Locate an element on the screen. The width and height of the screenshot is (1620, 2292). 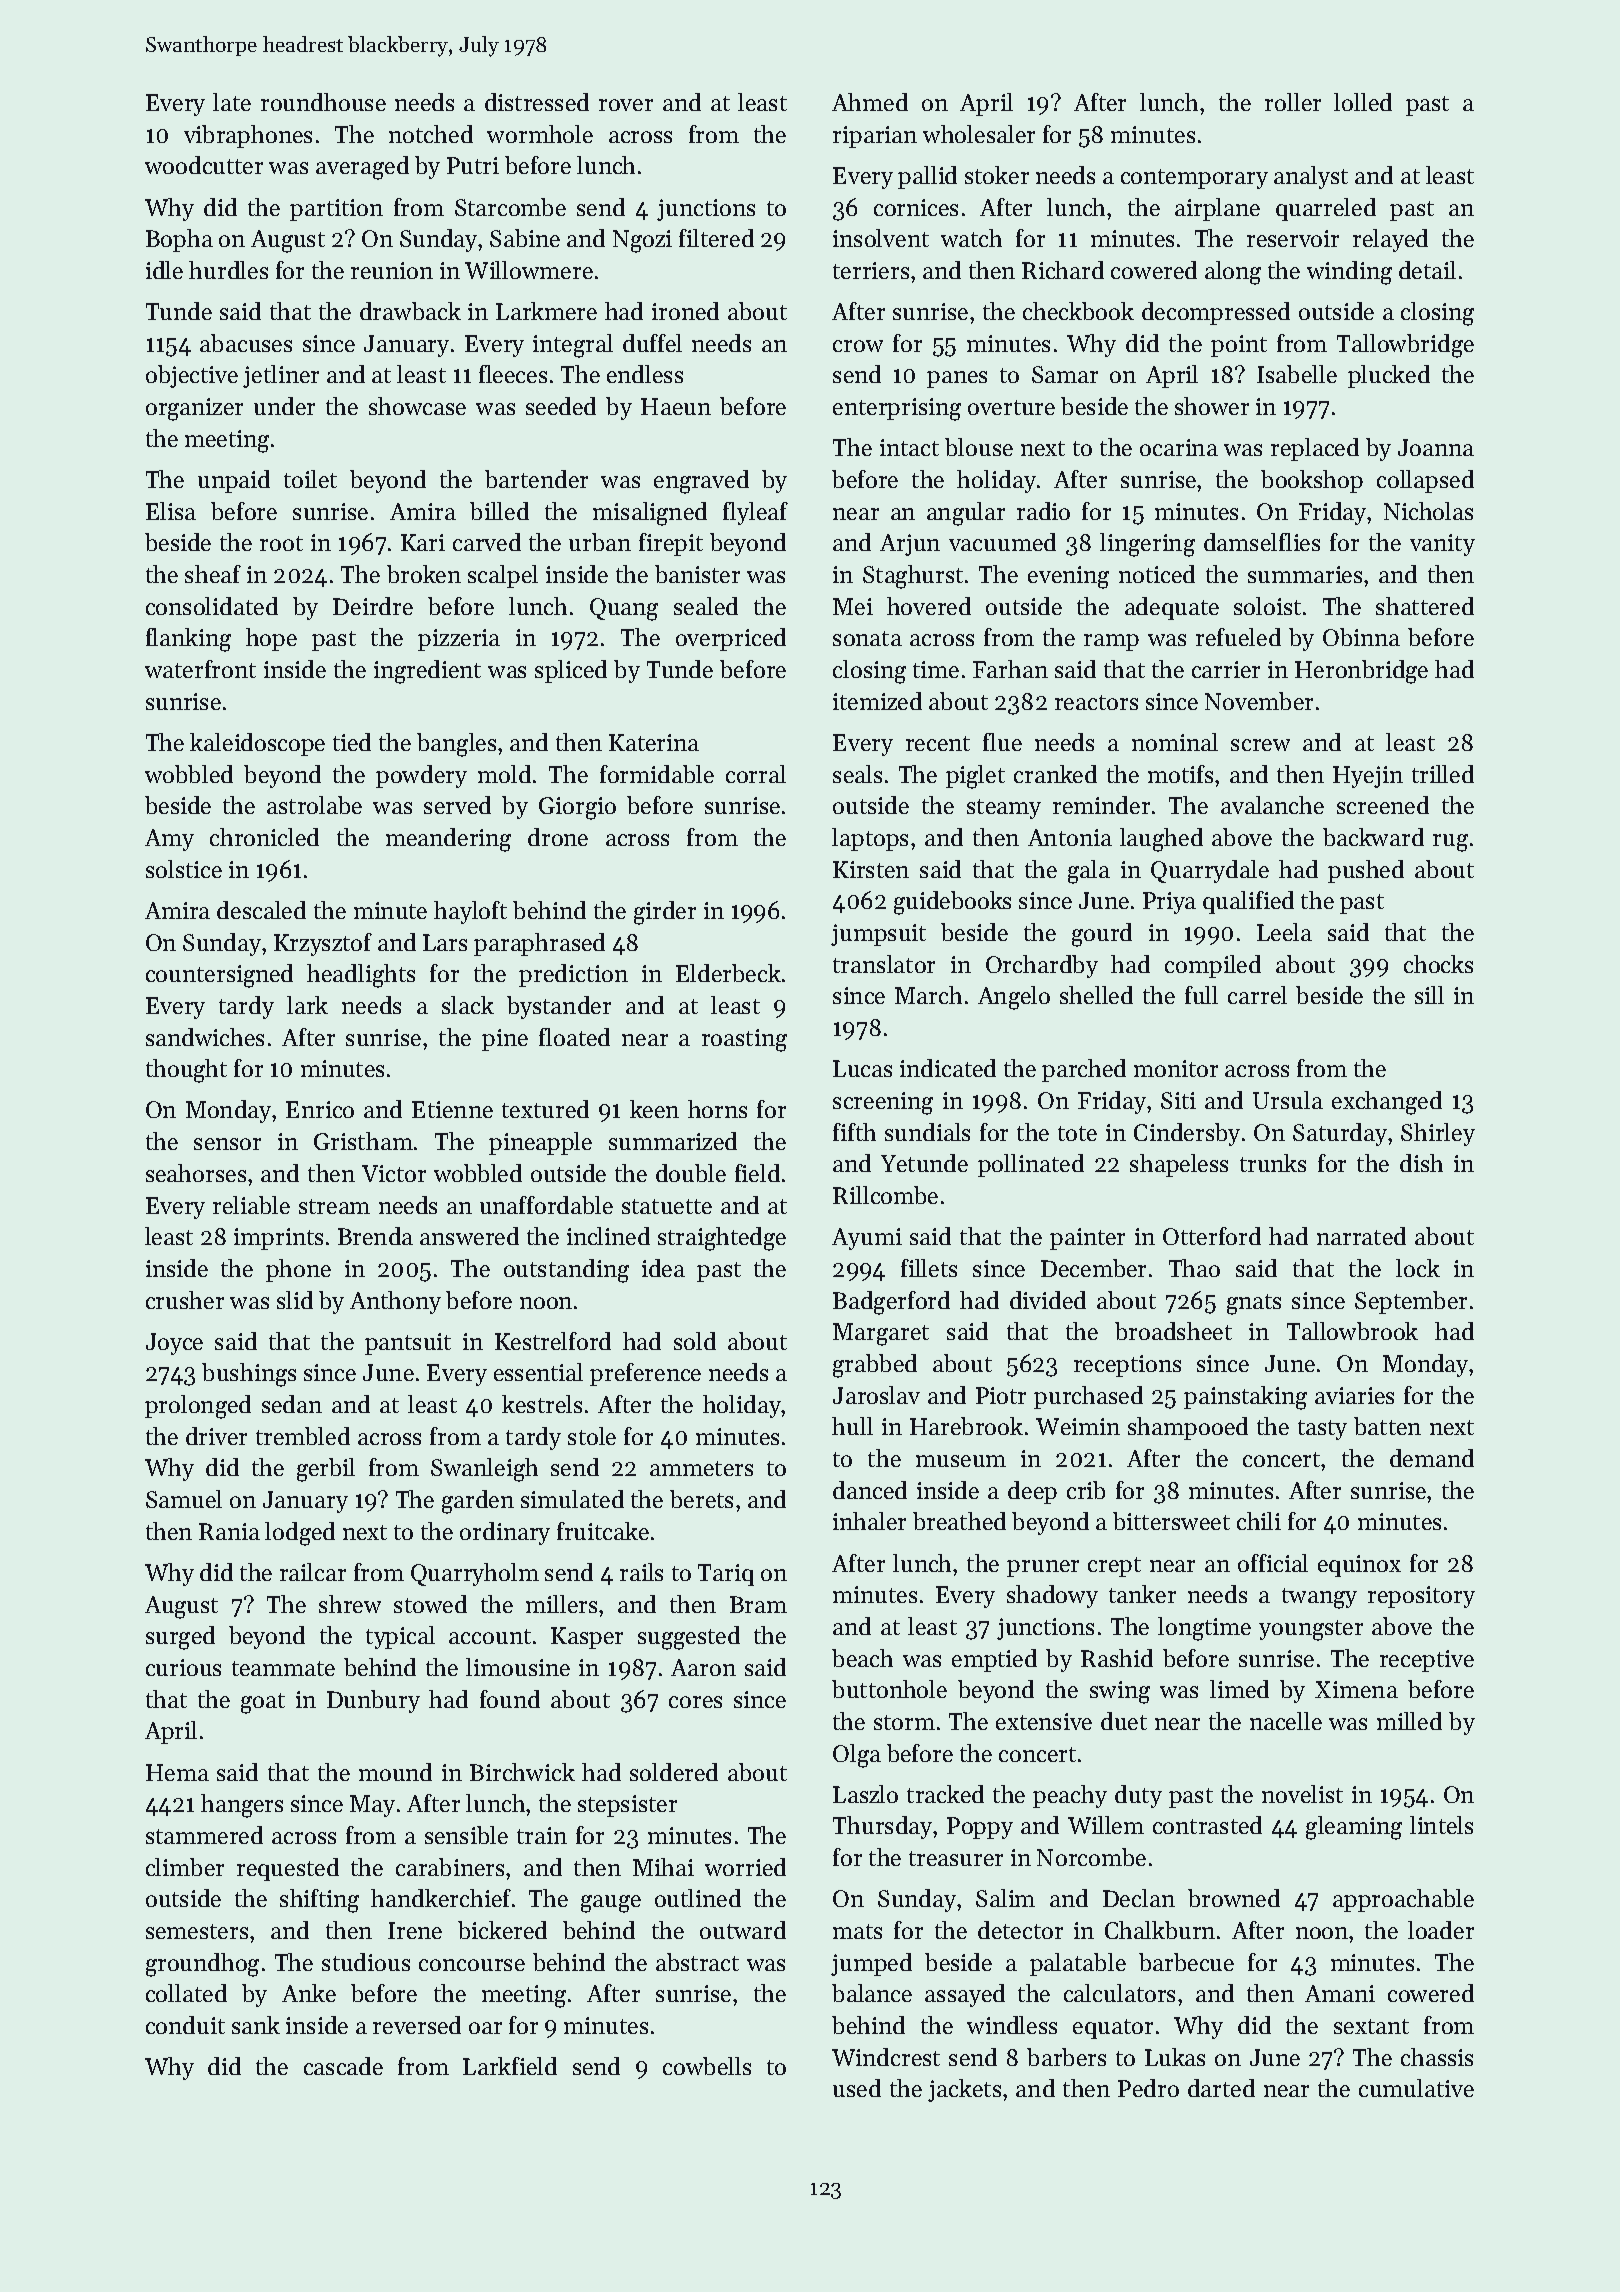
roundhouse is located at coordinates (323, 102).
